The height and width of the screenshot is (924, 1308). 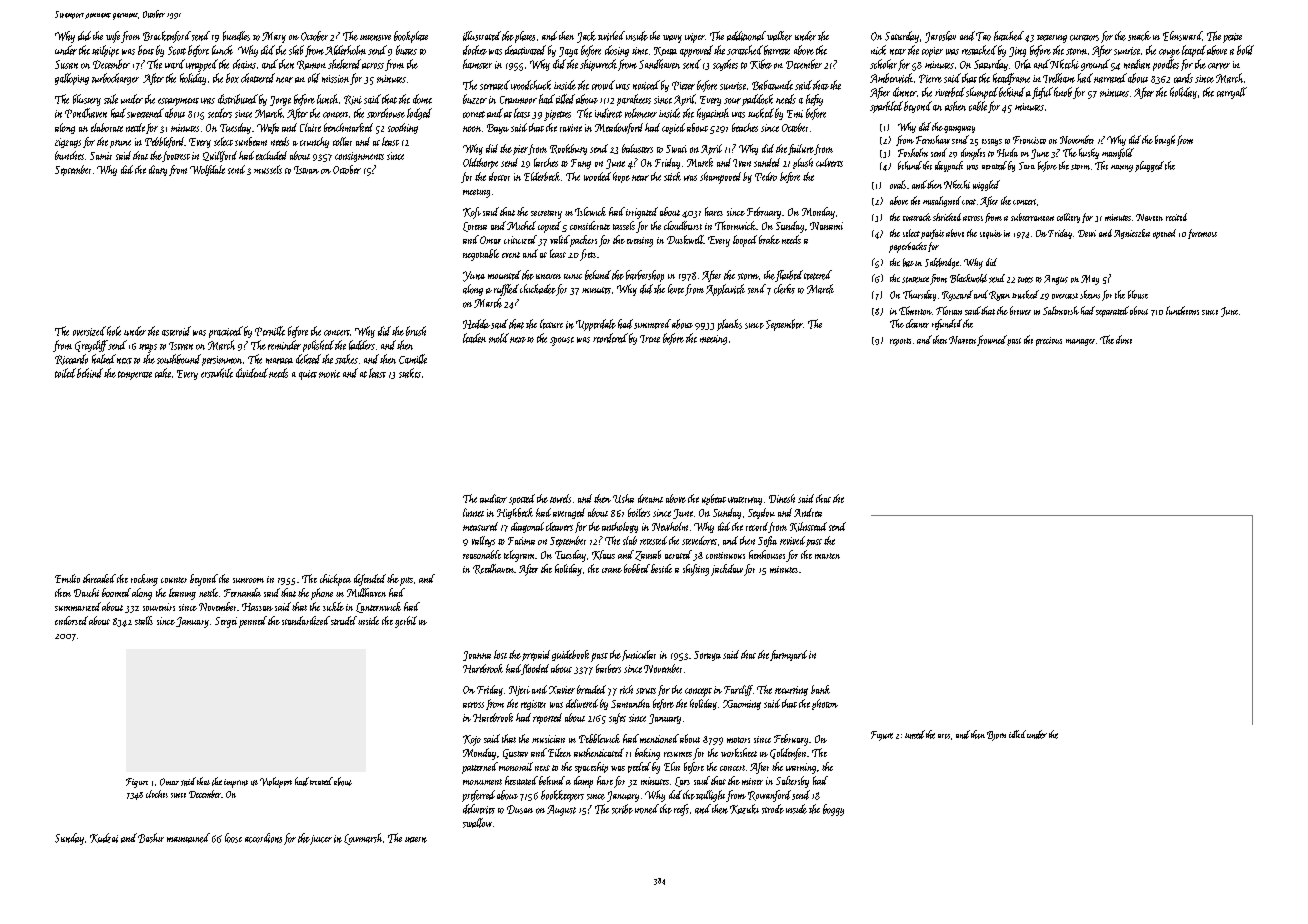 What do you see at coordinates (226, 622) in the screenshot?
I see `Sergei` at bounding box center [226, 622].
